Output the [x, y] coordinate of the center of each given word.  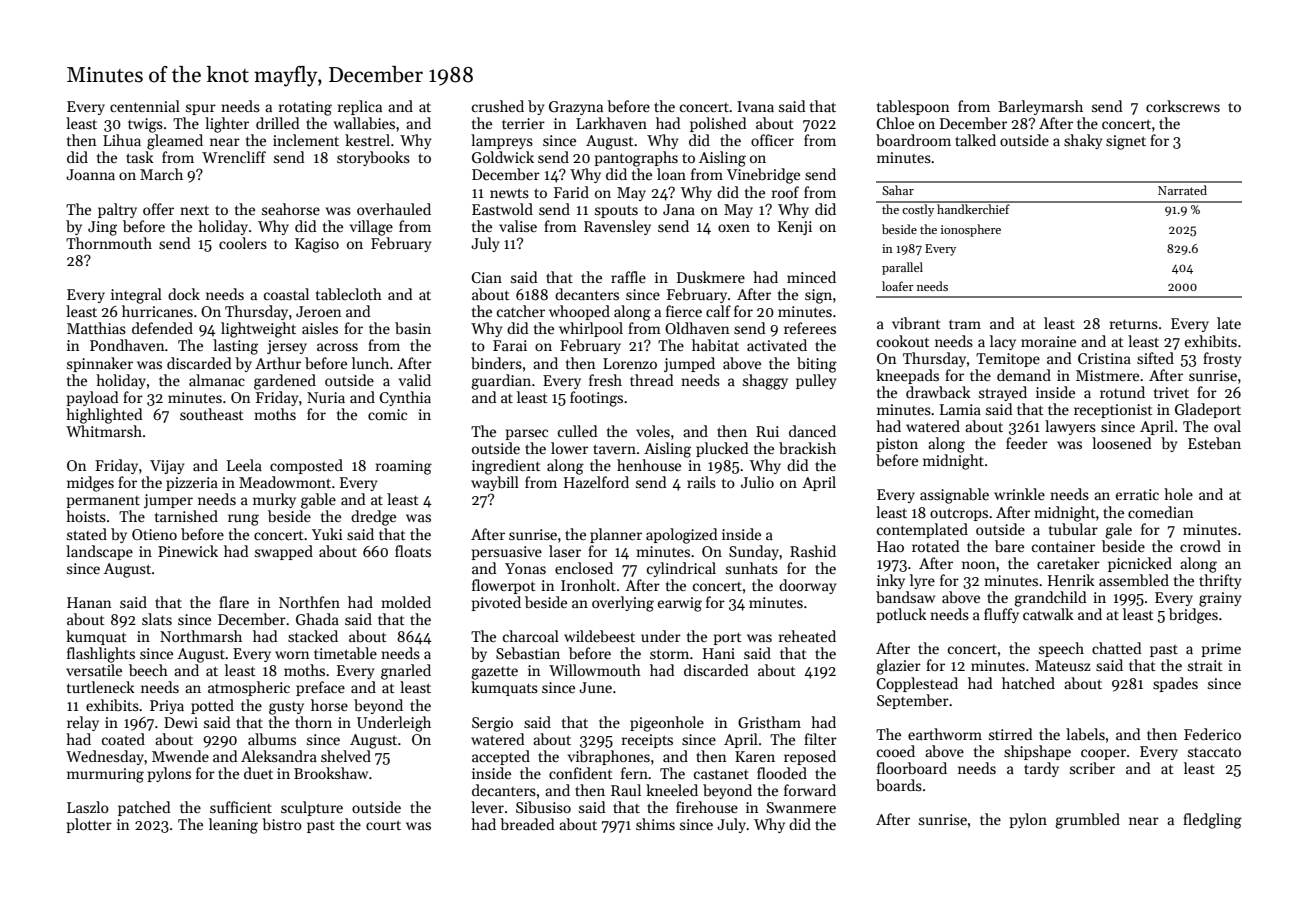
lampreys [502, 141]
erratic [1137, 494]
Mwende [180, 756]
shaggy [765, 382]
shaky [1083, 141]
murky [274, 500]
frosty [1222, 359]
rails [701, 482]
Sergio [492, 724]
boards [899, 785]
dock [184, 294]
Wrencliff [234, 157]
